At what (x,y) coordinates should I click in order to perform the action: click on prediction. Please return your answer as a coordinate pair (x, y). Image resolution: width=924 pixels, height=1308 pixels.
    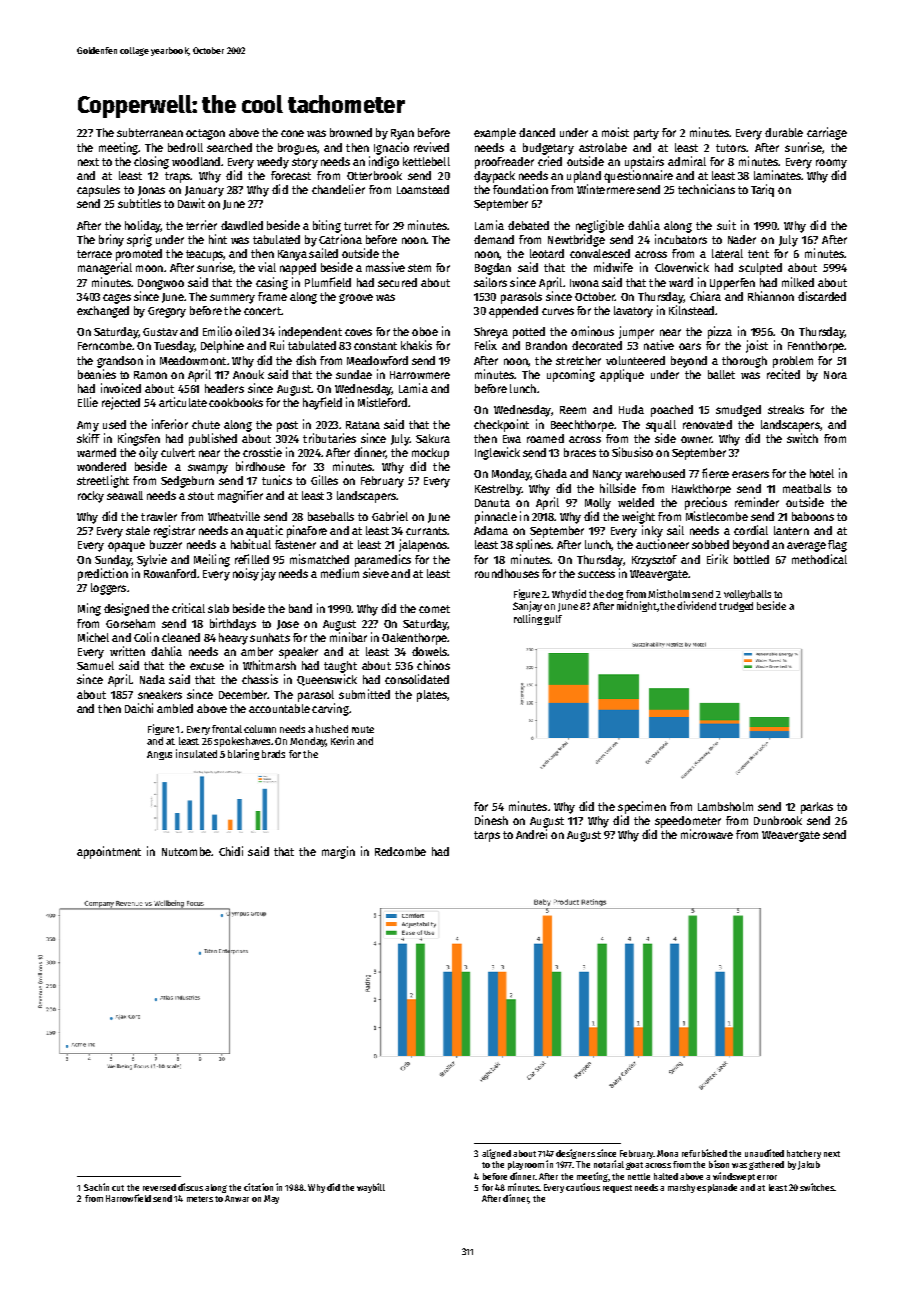
    Looking at the image, I should click on (103, 574).
